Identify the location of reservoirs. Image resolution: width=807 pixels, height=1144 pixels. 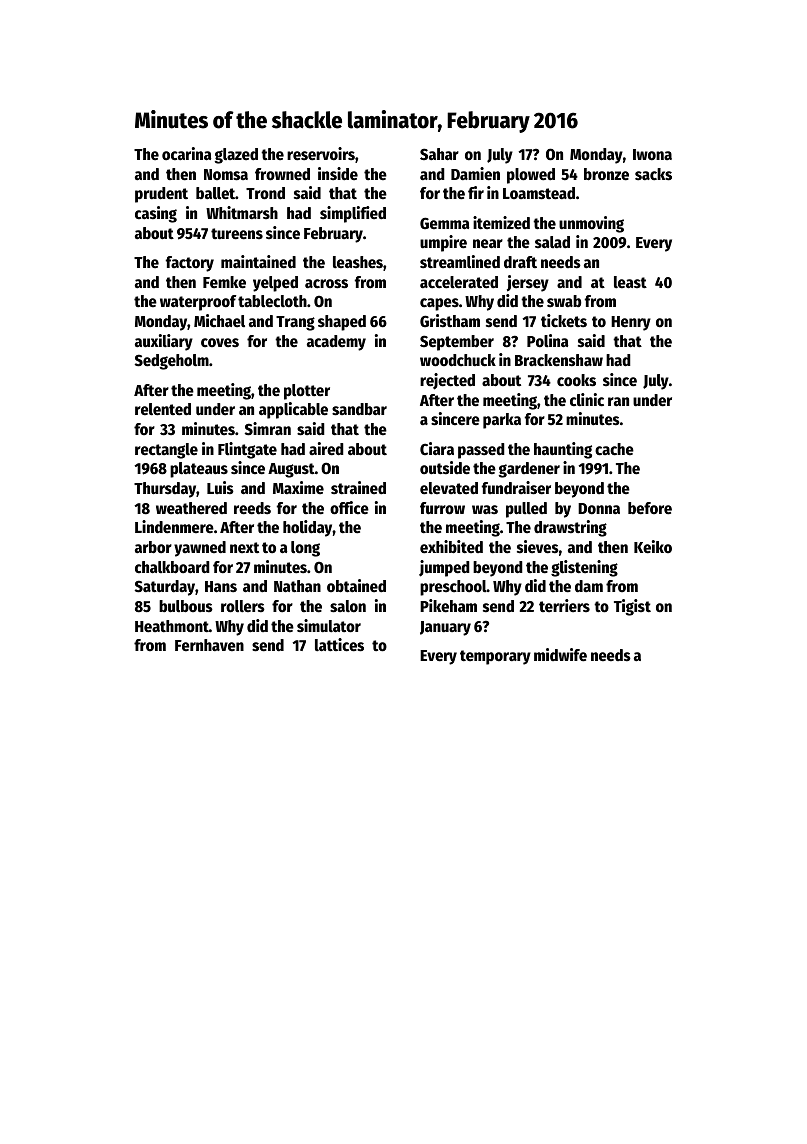
(321, 154).
